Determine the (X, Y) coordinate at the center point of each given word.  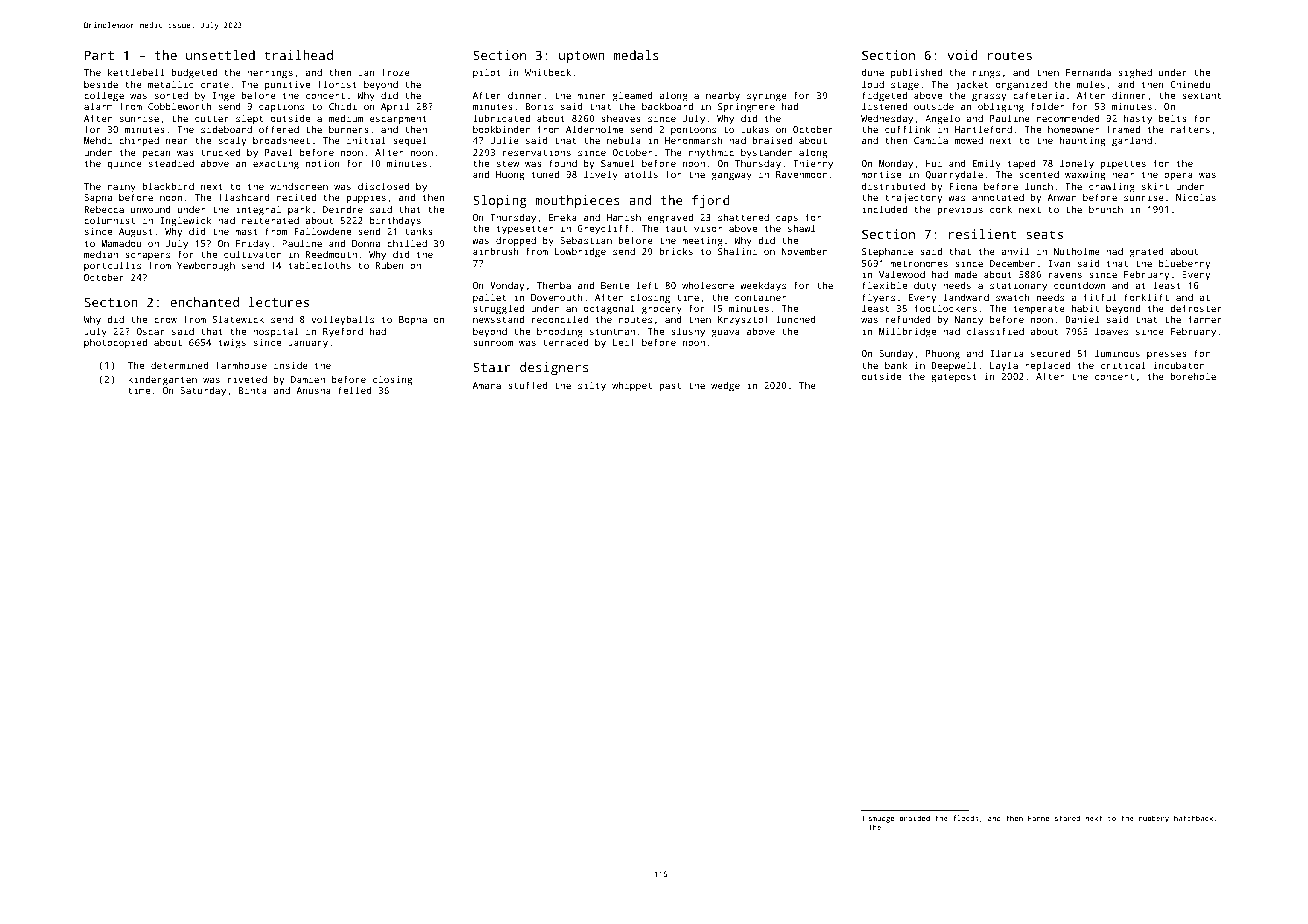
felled (355, 390)
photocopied (115, 343)
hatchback (1193, 818)
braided (915, 818)
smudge (881, 819)
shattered (743, 217)
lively (601, 176)
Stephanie (887, 252)
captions (281, 108)
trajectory (913, 199)
